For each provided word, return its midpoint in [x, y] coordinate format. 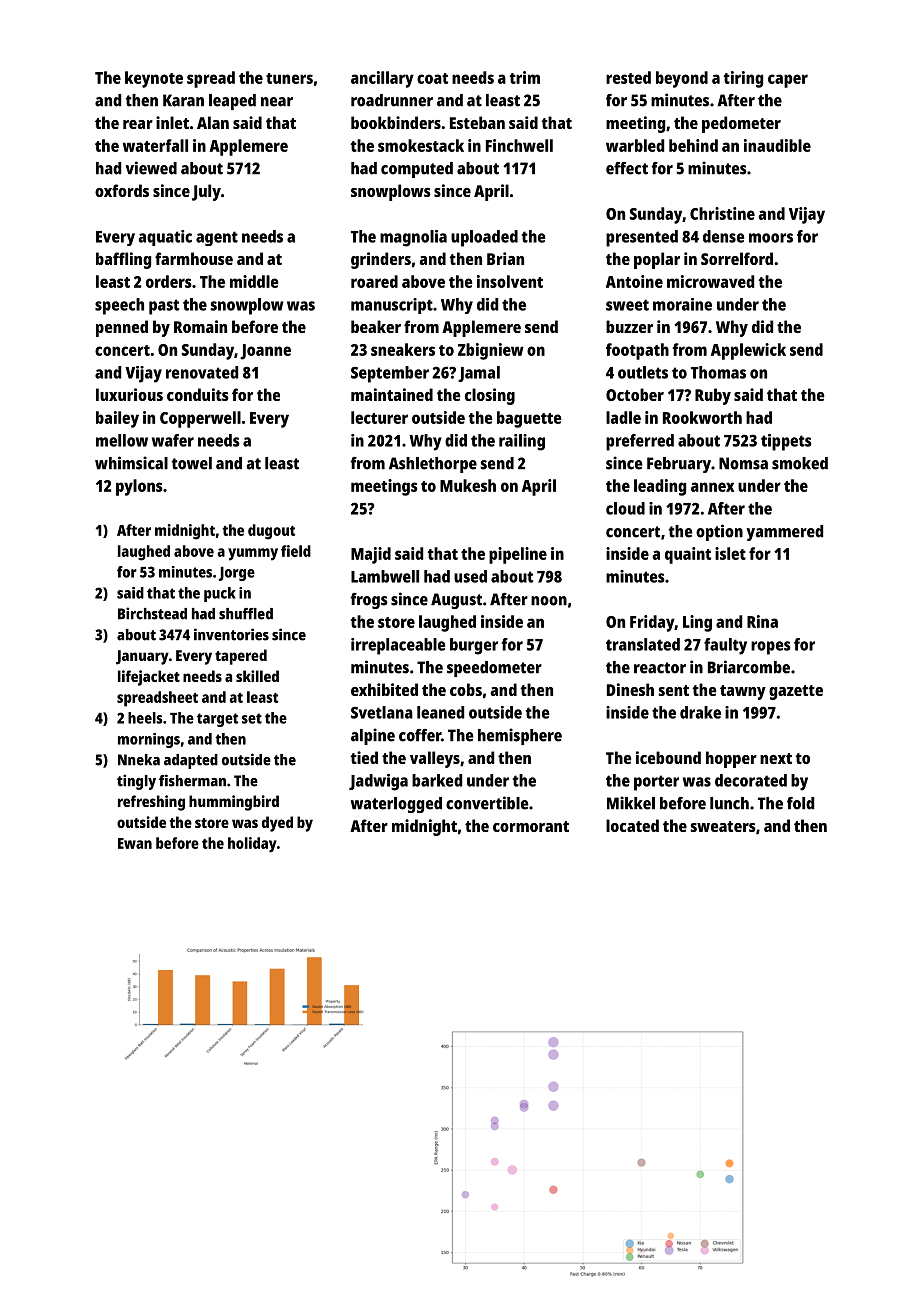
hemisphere [520, 736]
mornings [149, 740]
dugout [271, 532]
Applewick [748, 351]
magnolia [413, 238]
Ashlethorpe [433, 465]
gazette [796, 692]
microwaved [710, 281]
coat [432, 78]
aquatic [165, 238]
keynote [154, 79]
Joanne [265, 352]
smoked [800, 463]
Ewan [135, 843]
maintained [392, 394]
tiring [743, 79]
